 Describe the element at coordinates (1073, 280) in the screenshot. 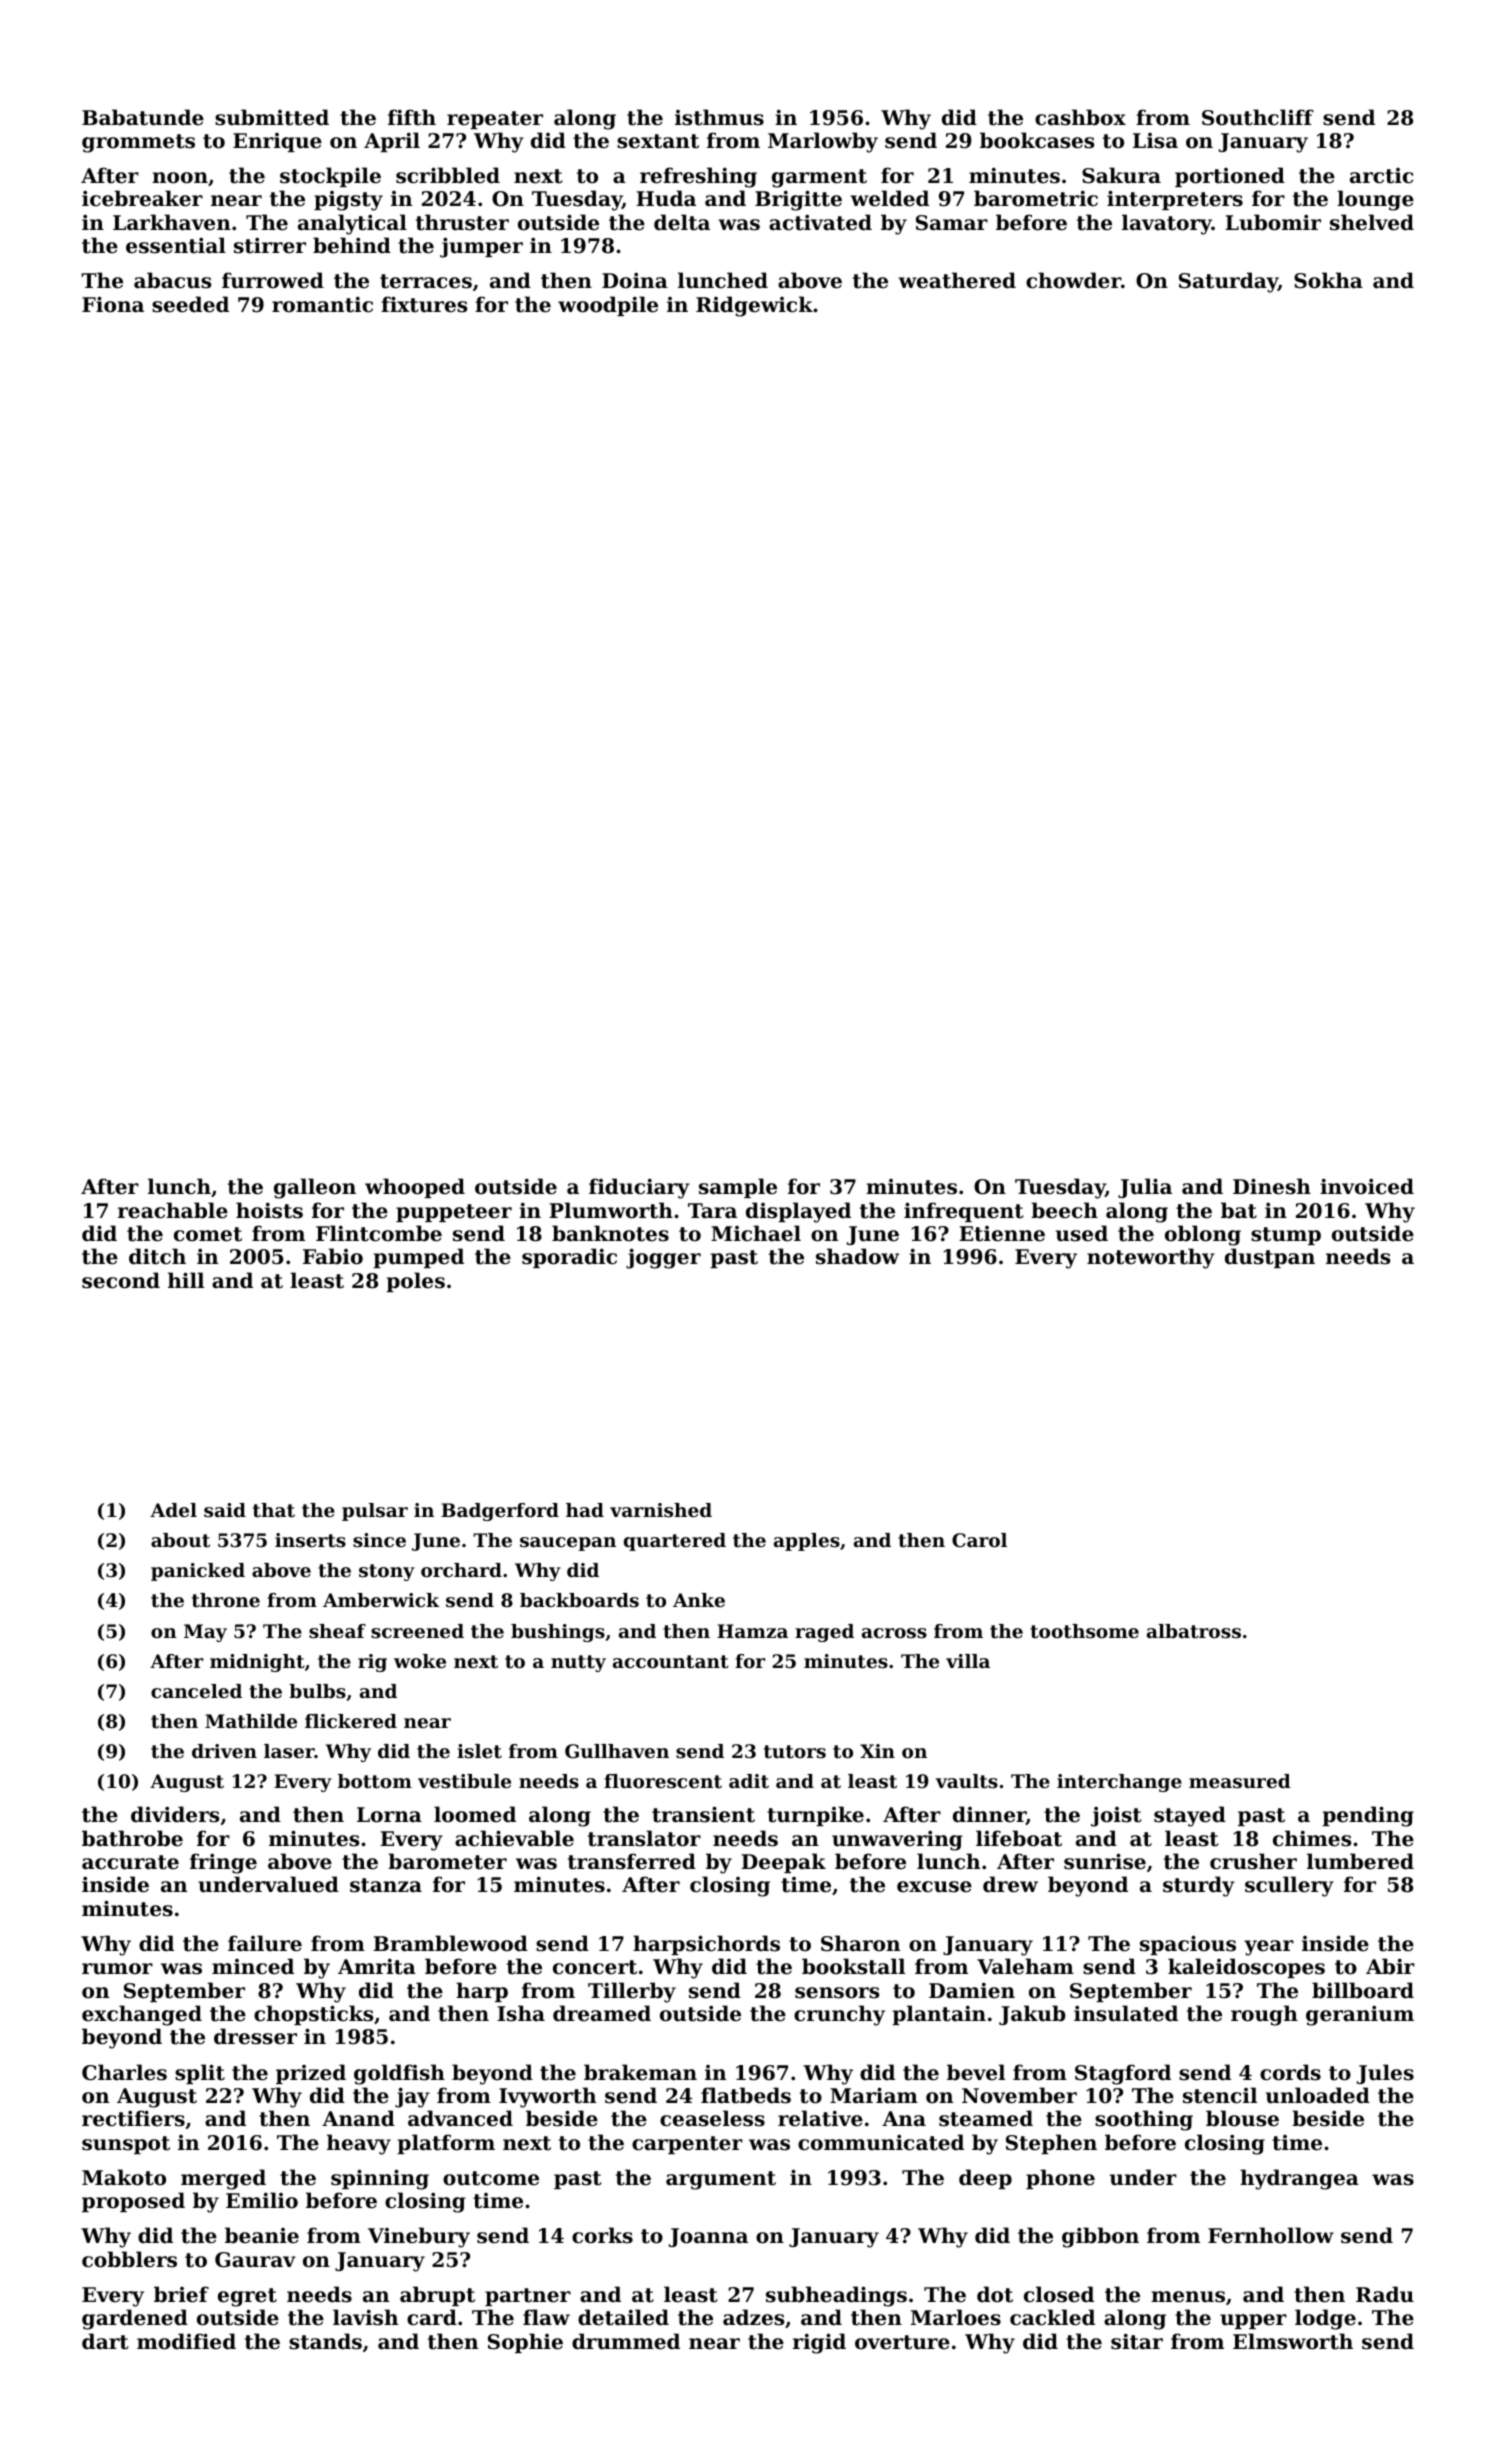

I see `chowder` at that location.
